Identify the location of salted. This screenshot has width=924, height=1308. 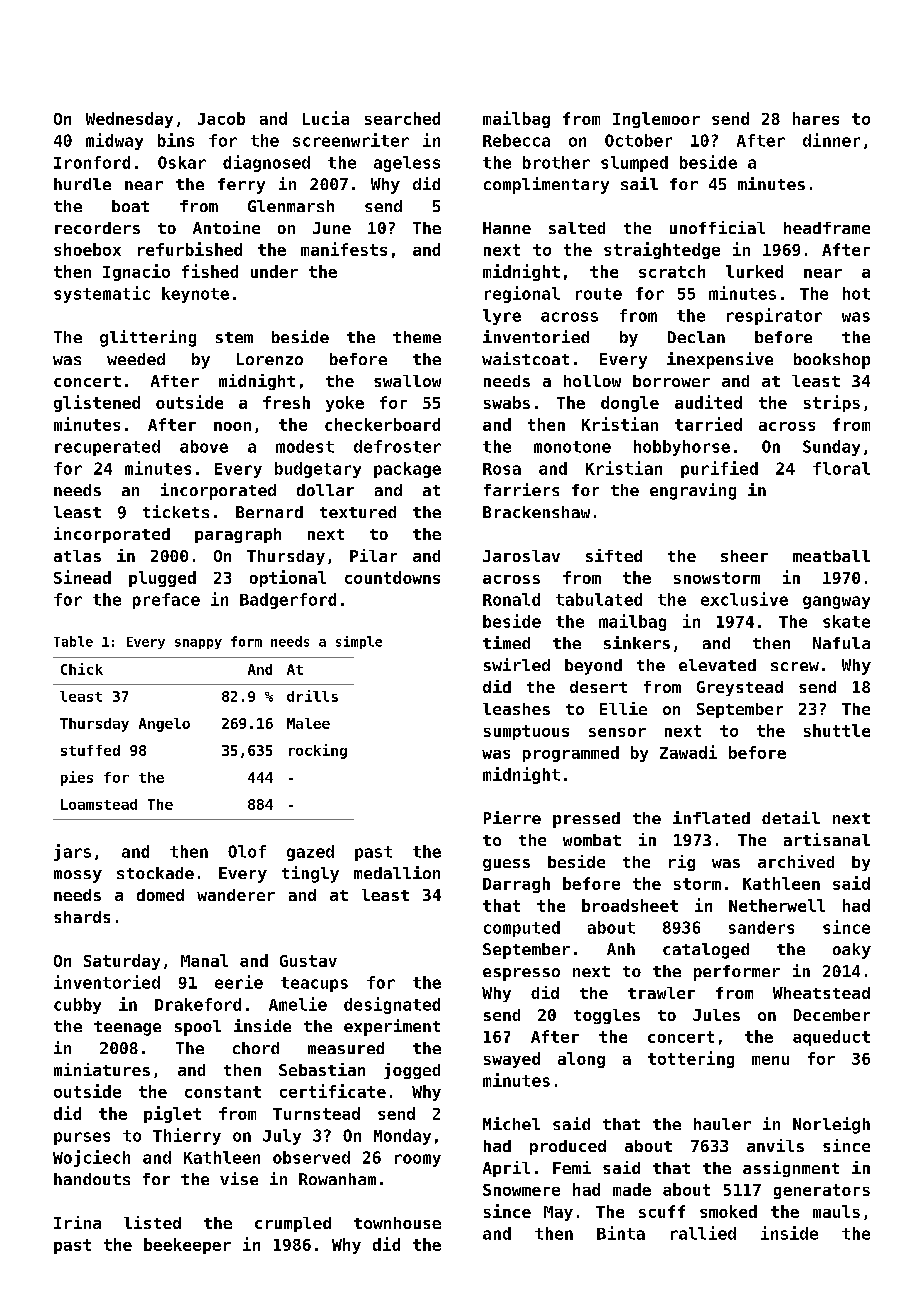
(577, 228).
